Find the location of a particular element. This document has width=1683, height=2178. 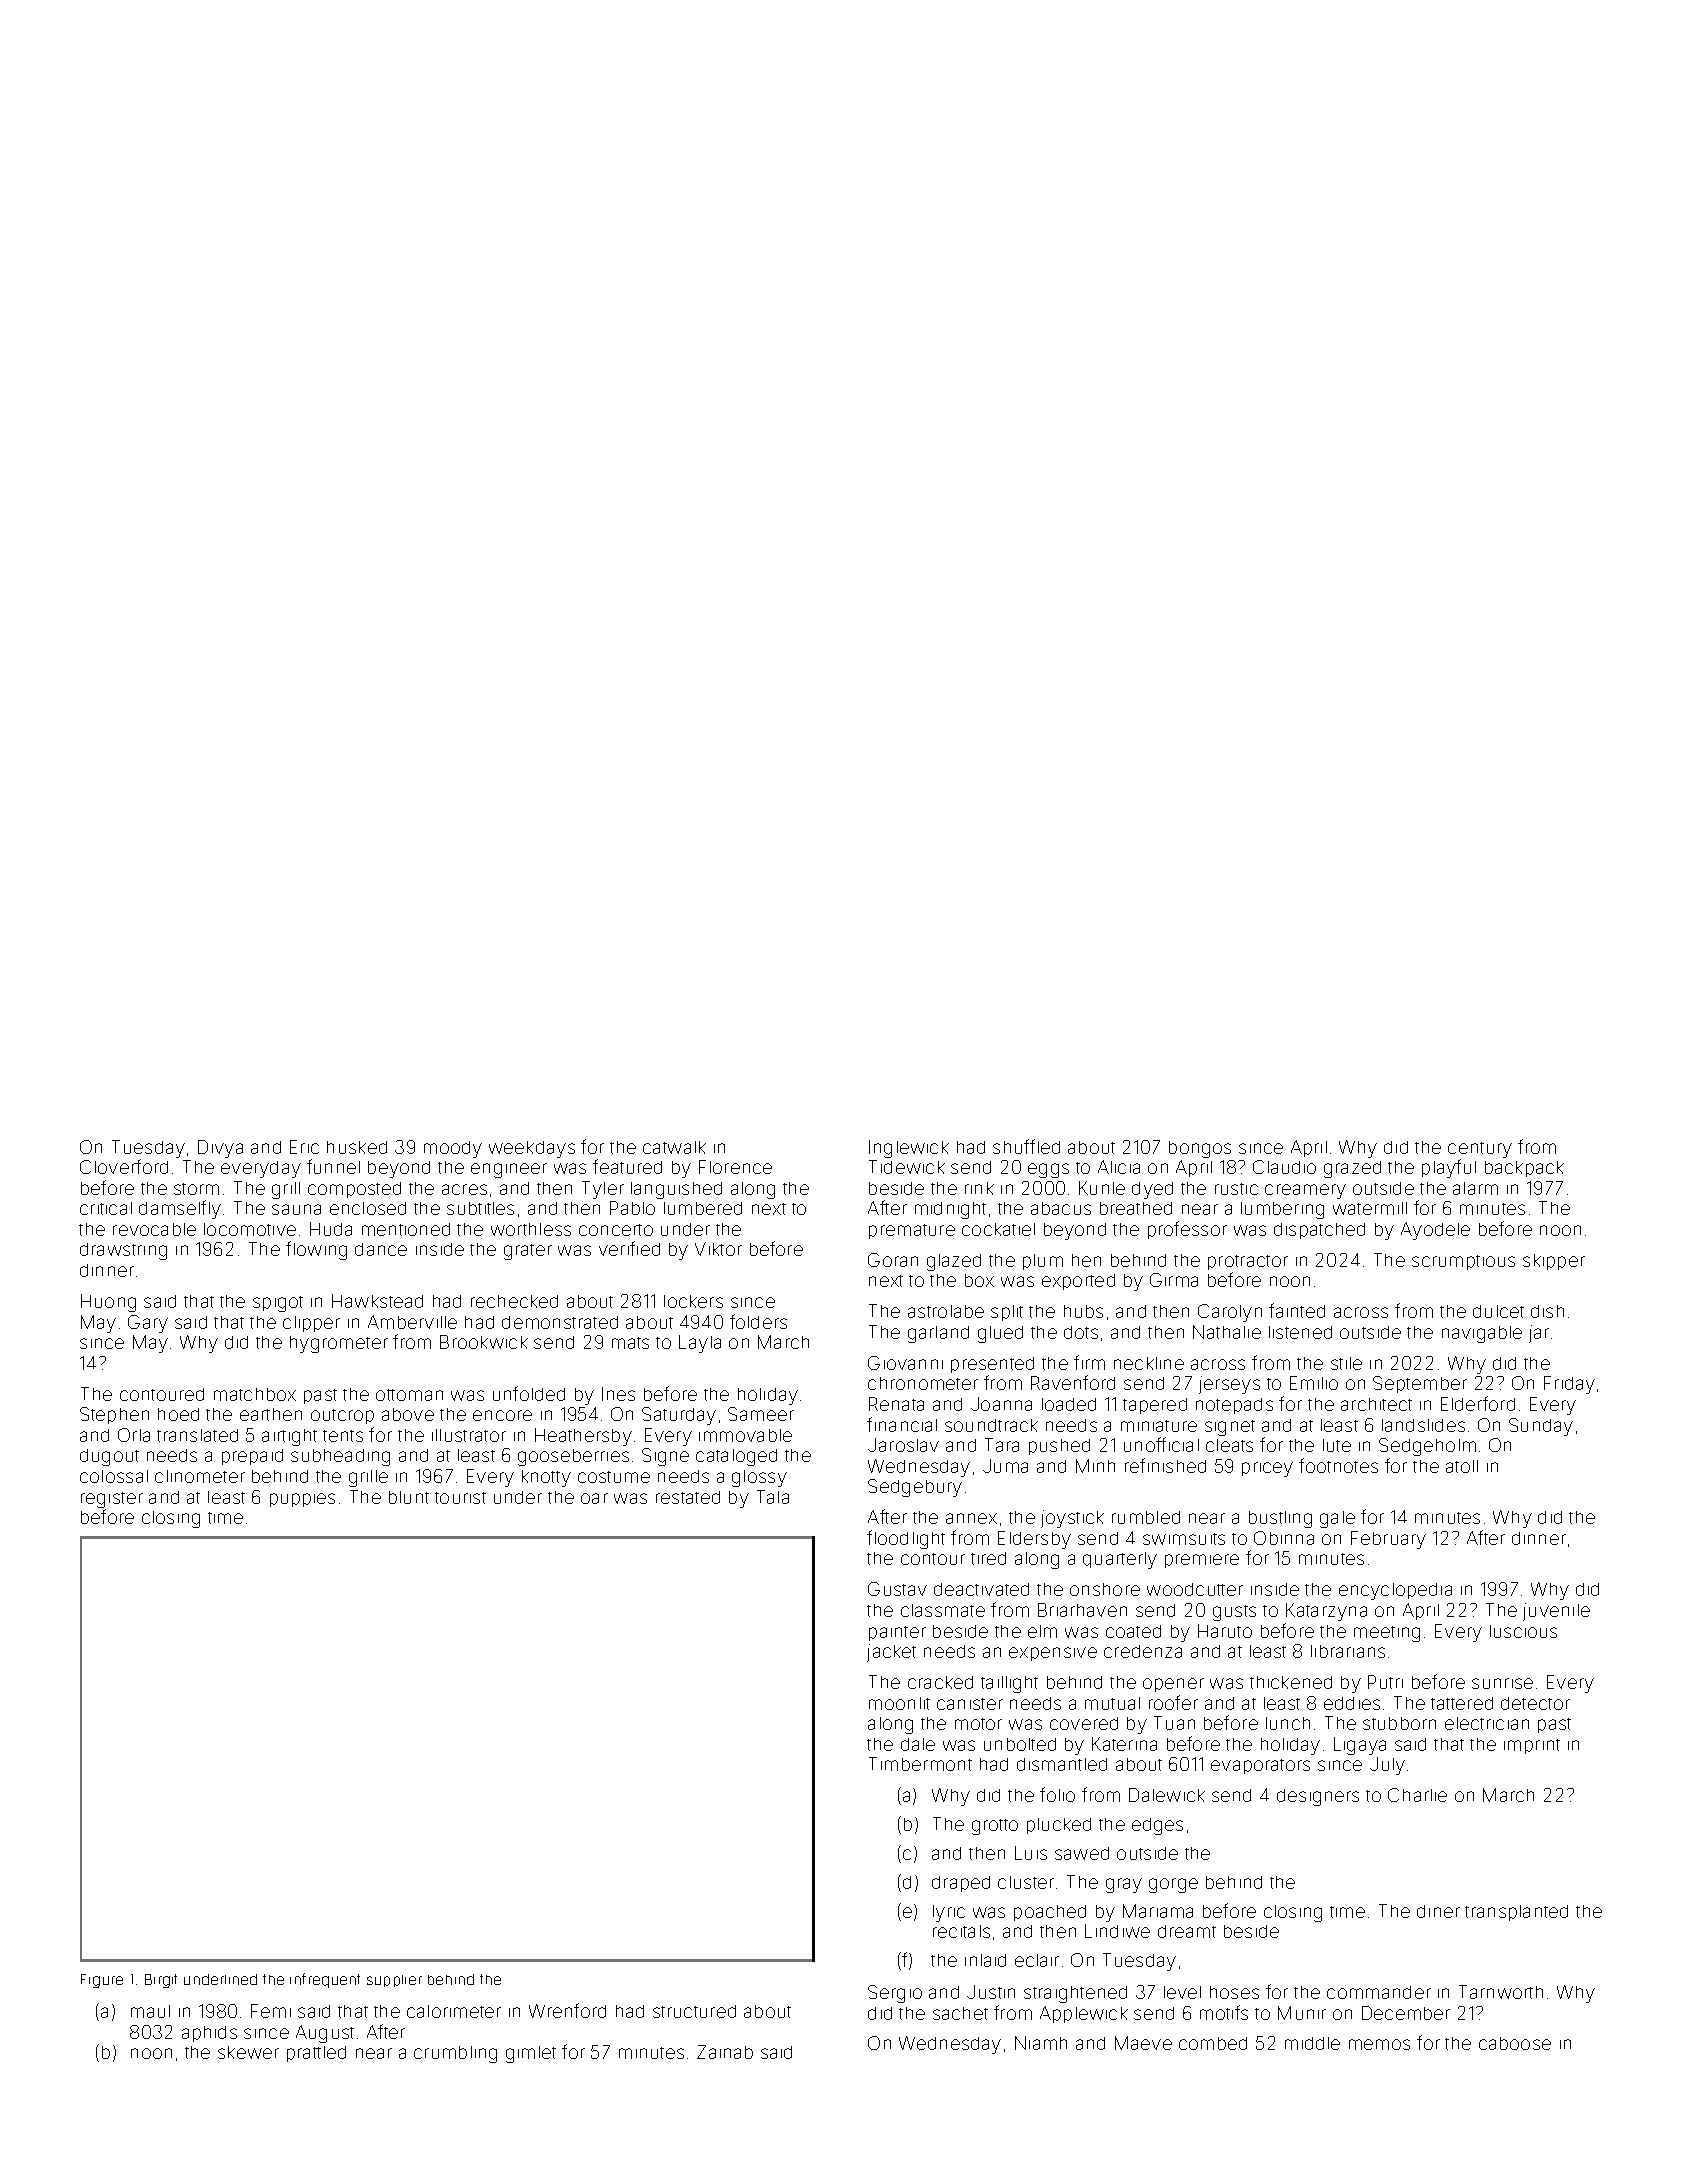

evaporators is located at coordinates (1260, 1766).
